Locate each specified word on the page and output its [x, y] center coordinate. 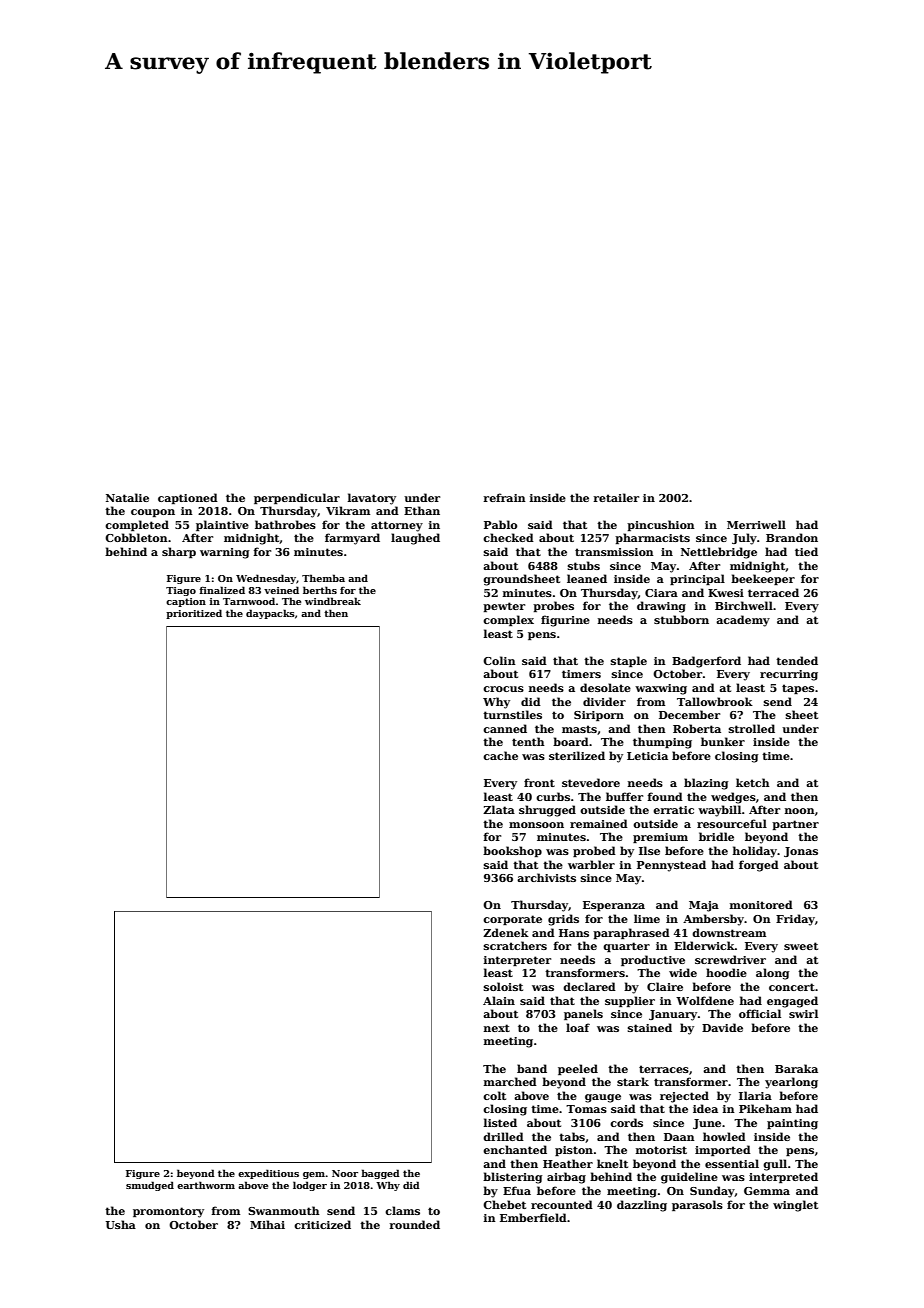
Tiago [181, 591]
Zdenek [506, 932]
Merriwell [756, 524]
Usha [121, 1224]
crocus [503, 689]
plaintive [222, 525]
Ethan [422, 510]
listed [500, 1122]
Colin [499, 660]
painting [792, 1124]
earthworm [206, 1185]
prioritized [194, 614]
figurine [565, 621]
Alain [499, 1000]
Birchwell [744, 605]
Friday [795, 920]
